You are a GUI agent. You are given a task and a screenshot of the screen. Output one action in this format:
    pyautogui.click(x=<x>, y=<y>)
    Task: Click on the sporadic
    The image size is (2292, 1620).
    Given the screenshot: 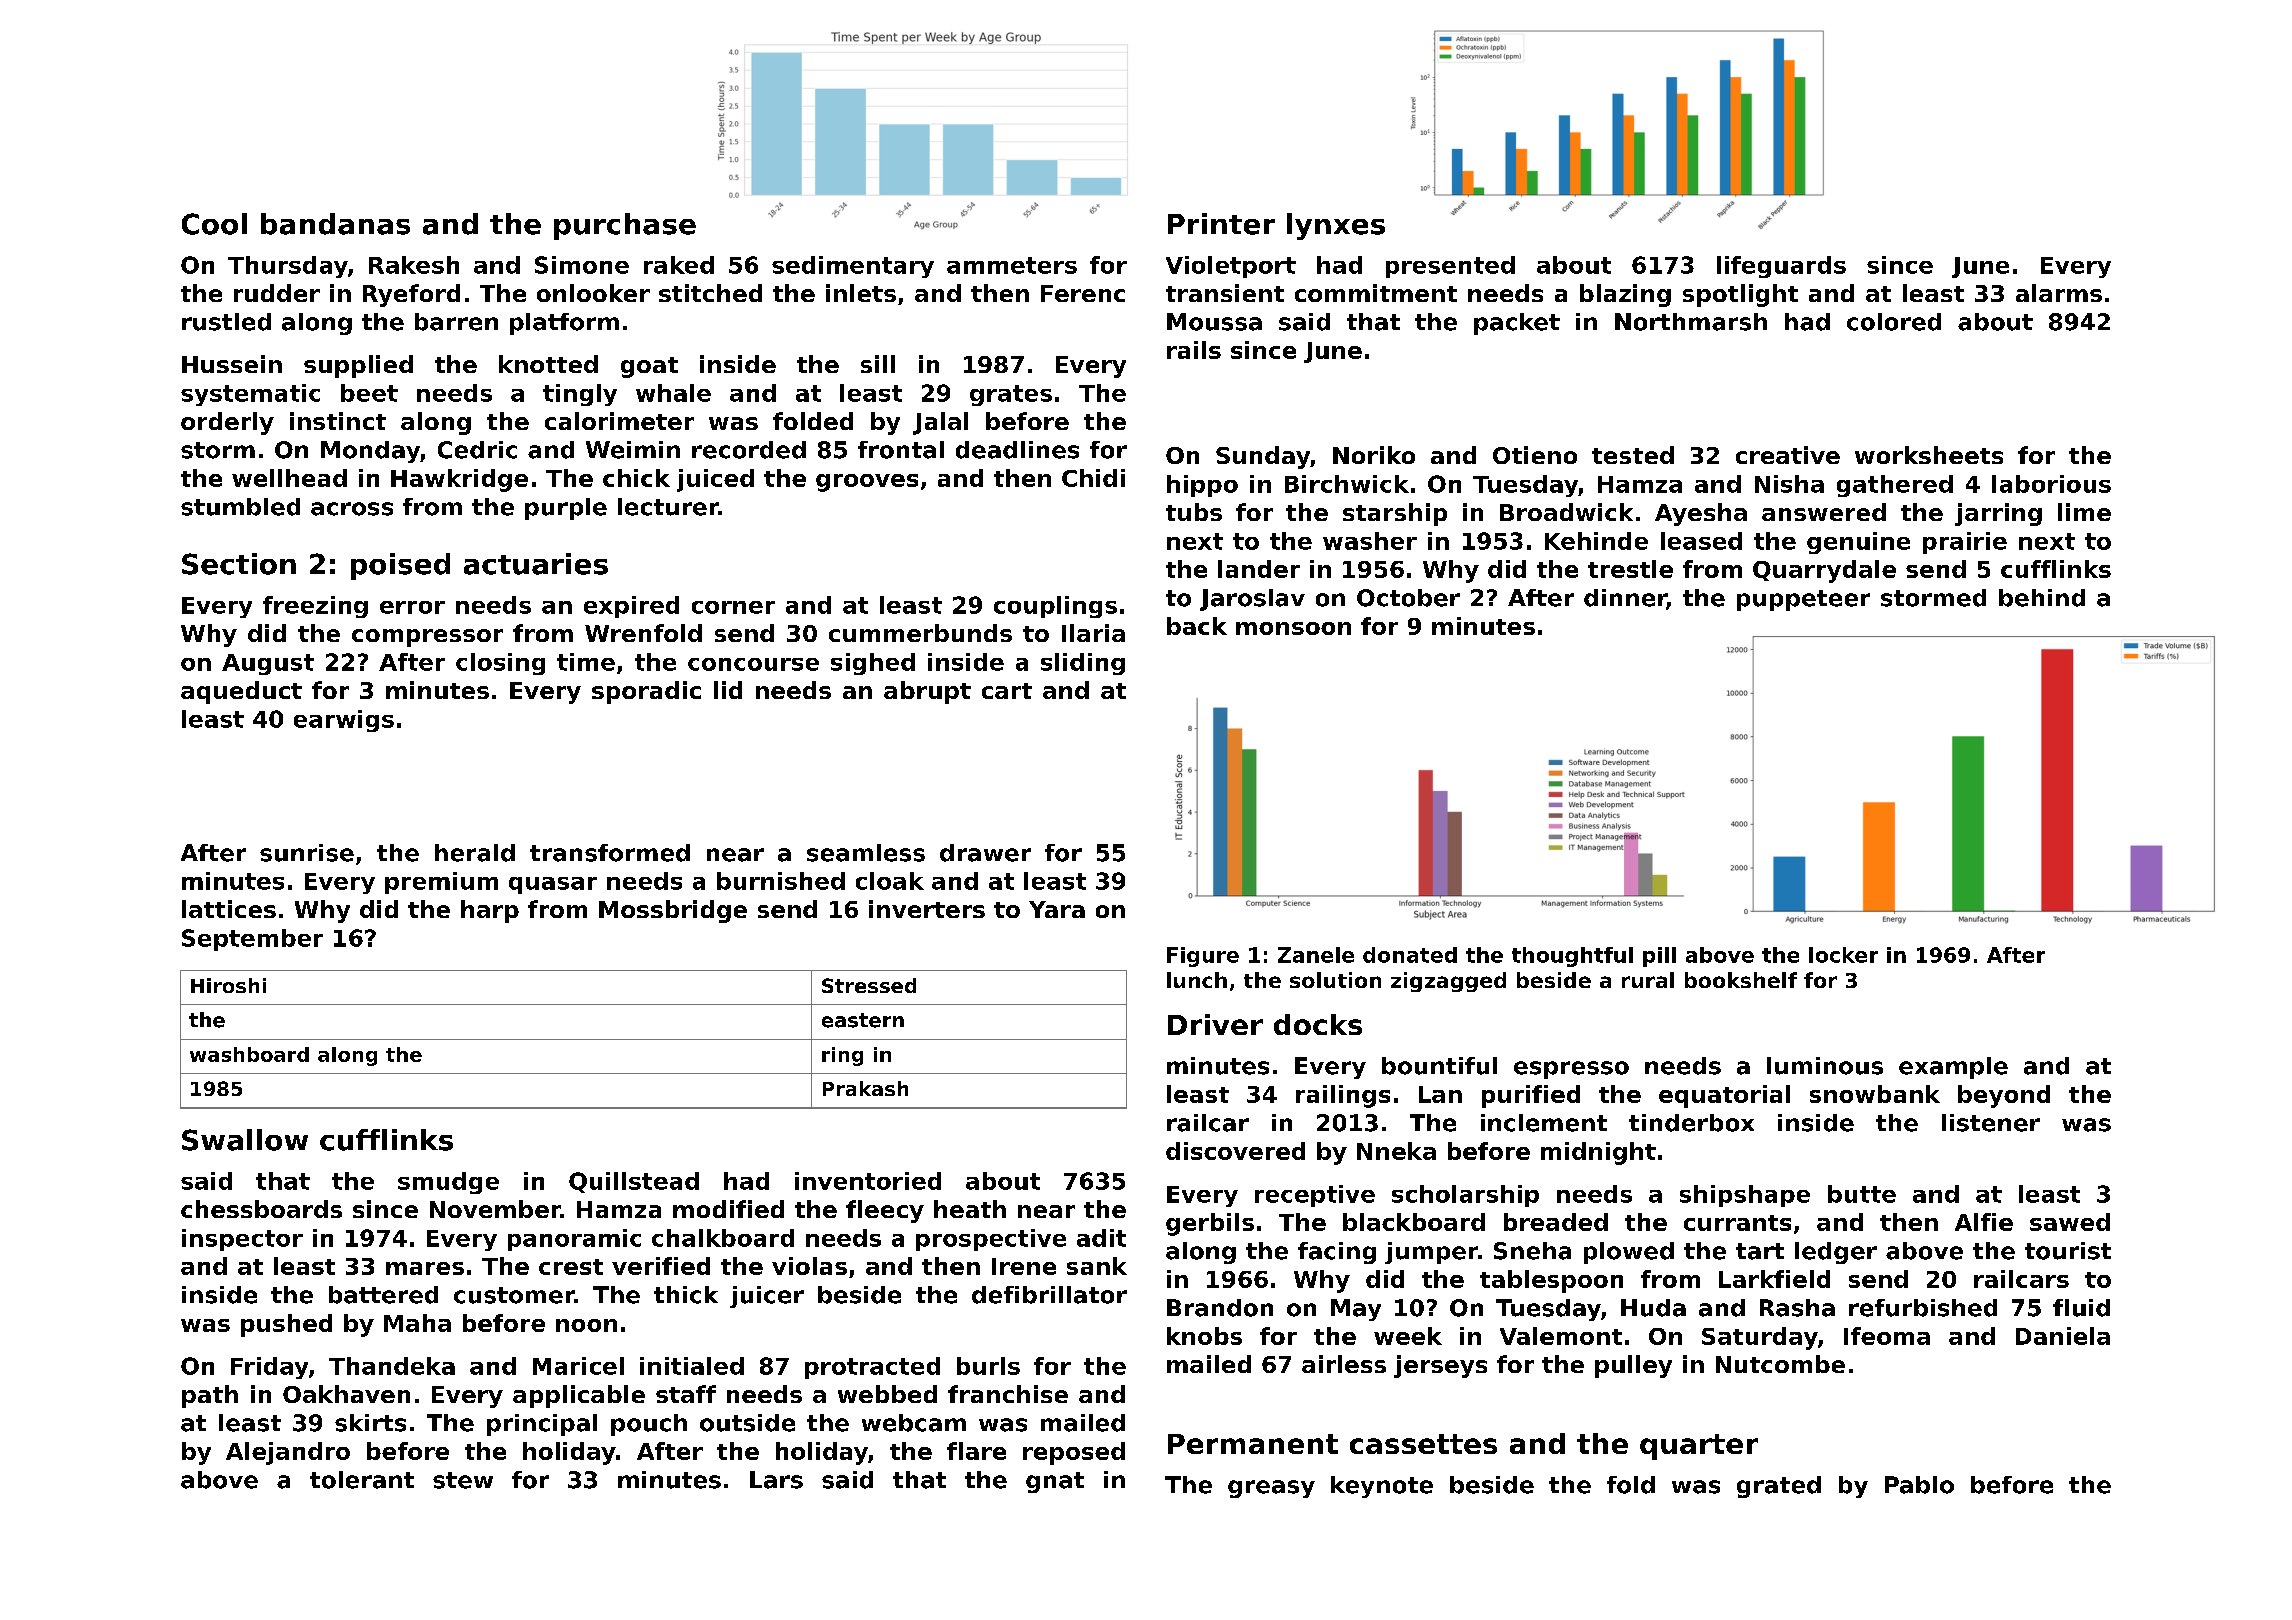 What is the action you would take?
    pyautogui.click(x=646, y=692)
